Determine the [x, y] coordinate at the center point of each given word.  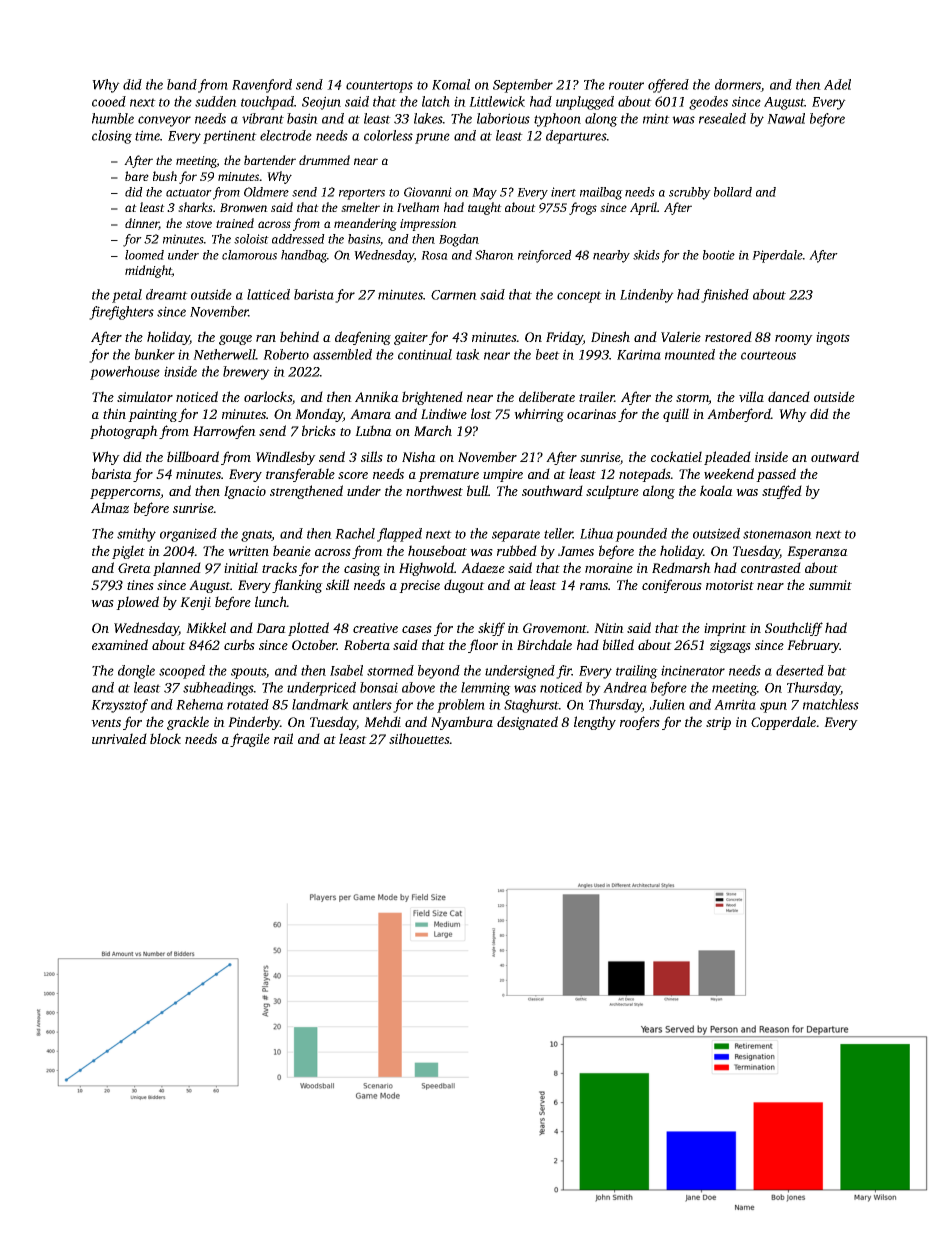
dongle [136, 672]
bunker [155, 354]
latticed [268, 294]
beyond [439, 672]
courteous [768, 355]
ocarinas [591, 414]
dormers [738, 85]
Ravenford [262, 86]
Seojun [321, 103]
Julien [667, 704]
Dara [271, 628]
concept [579, 297]
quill [676, 415]
